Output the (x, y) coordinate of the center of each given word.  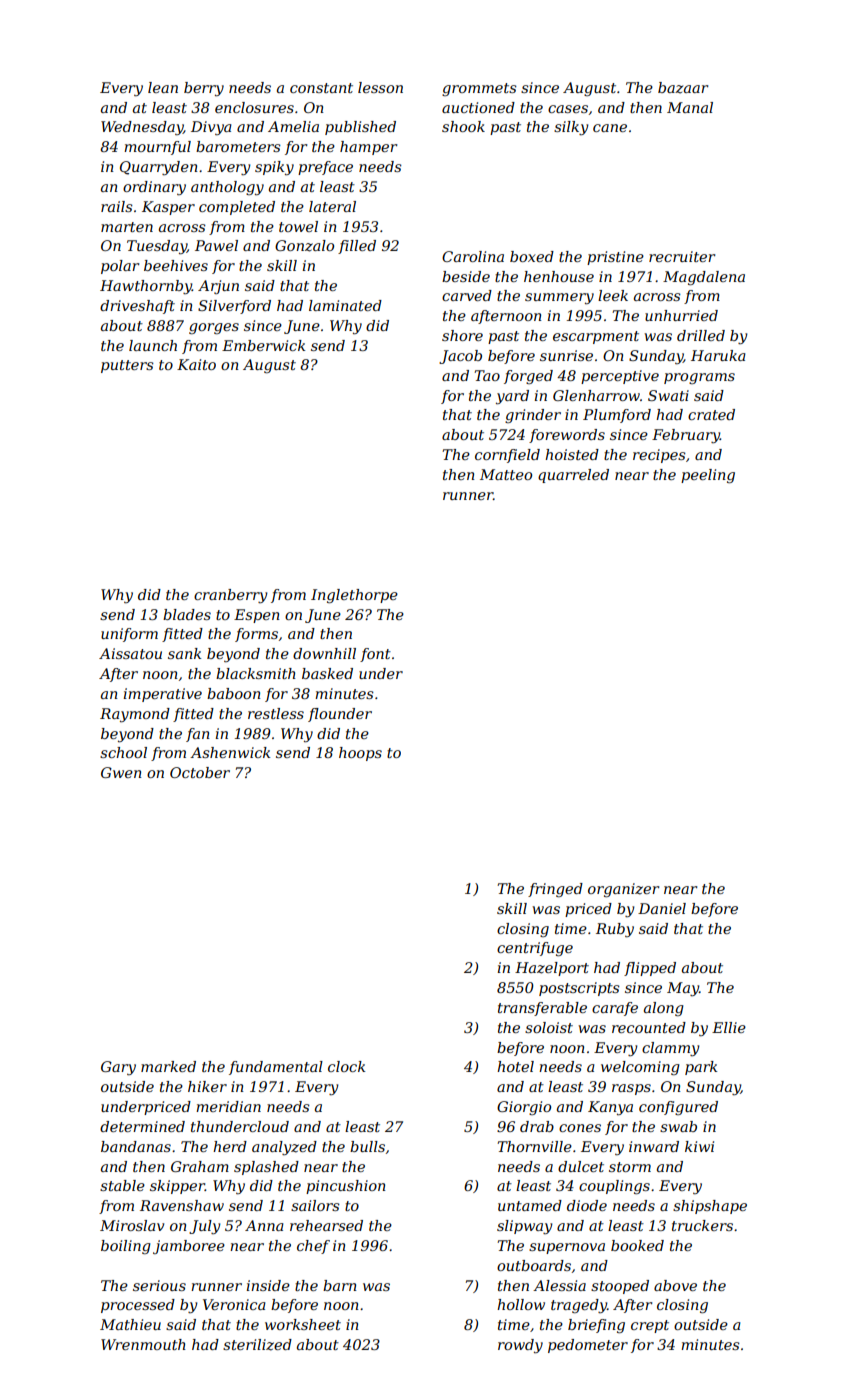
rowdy (520, 1346)
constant (321, 88)
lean (163, 87)
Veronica (234, 1304)
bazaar (683, 88)
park (701, 1068)
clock (346, 1066)
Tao (487, 375)
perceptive (620, 377)
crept (650, 1326)
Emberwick (263, 345)
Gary (118, 1068)
